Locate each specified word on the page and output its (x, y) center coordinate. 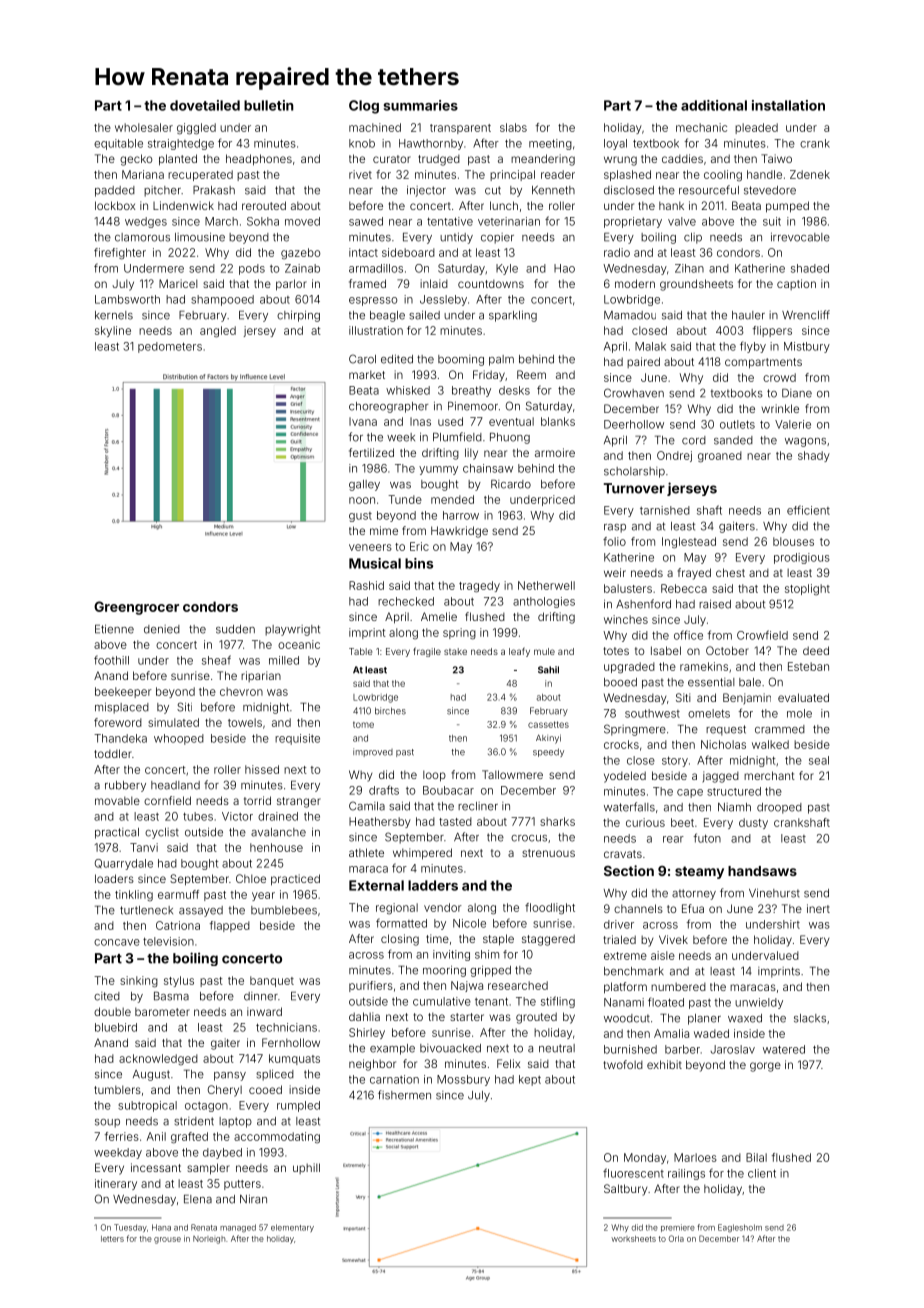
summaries (421, 105)
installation (788, 105)
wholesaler (144, 127)
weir (615, 572)
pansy (230, 1076)
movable (117, 800)
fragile (427, 652)
